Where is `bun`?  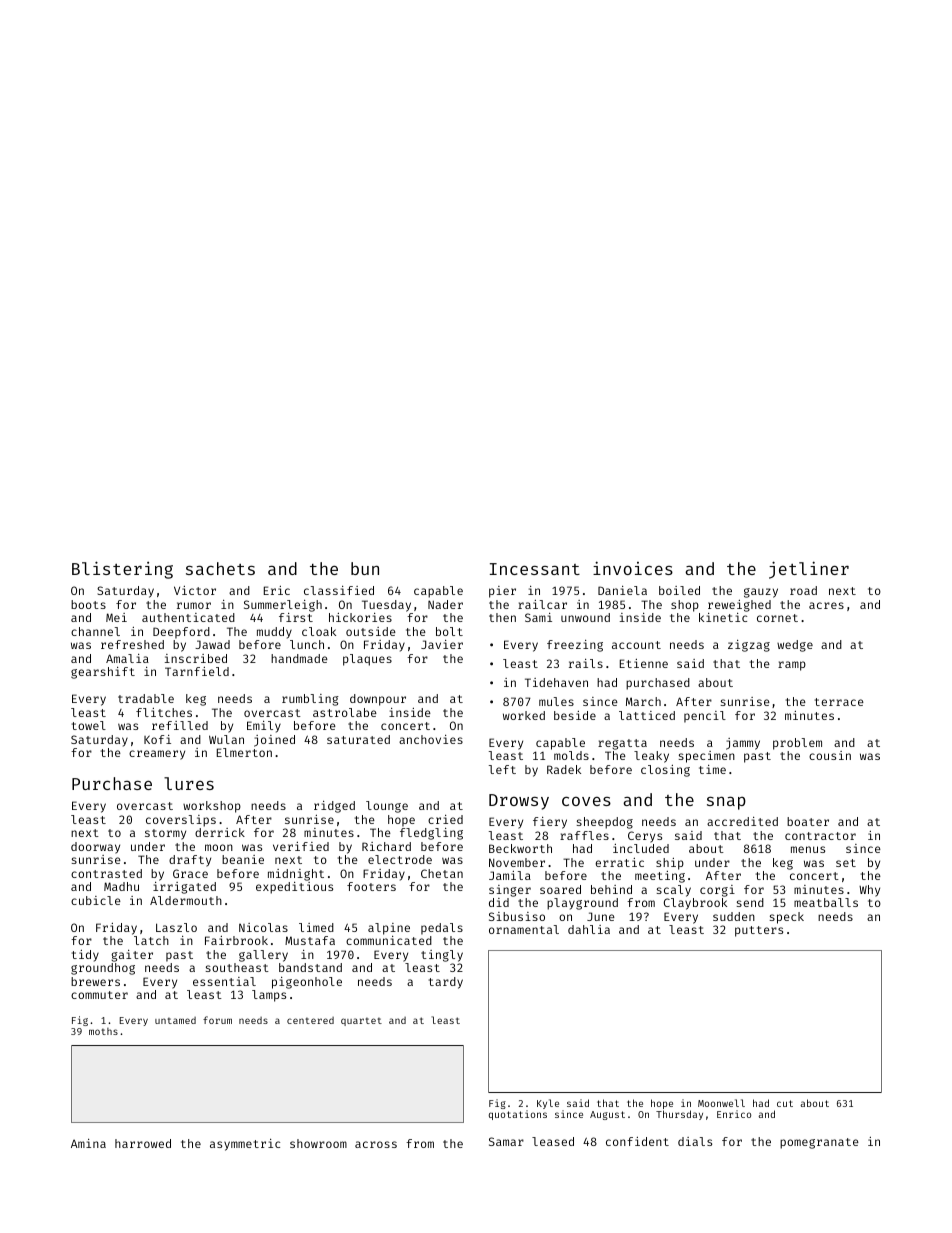 bun is located at coordinates (365, 568).
